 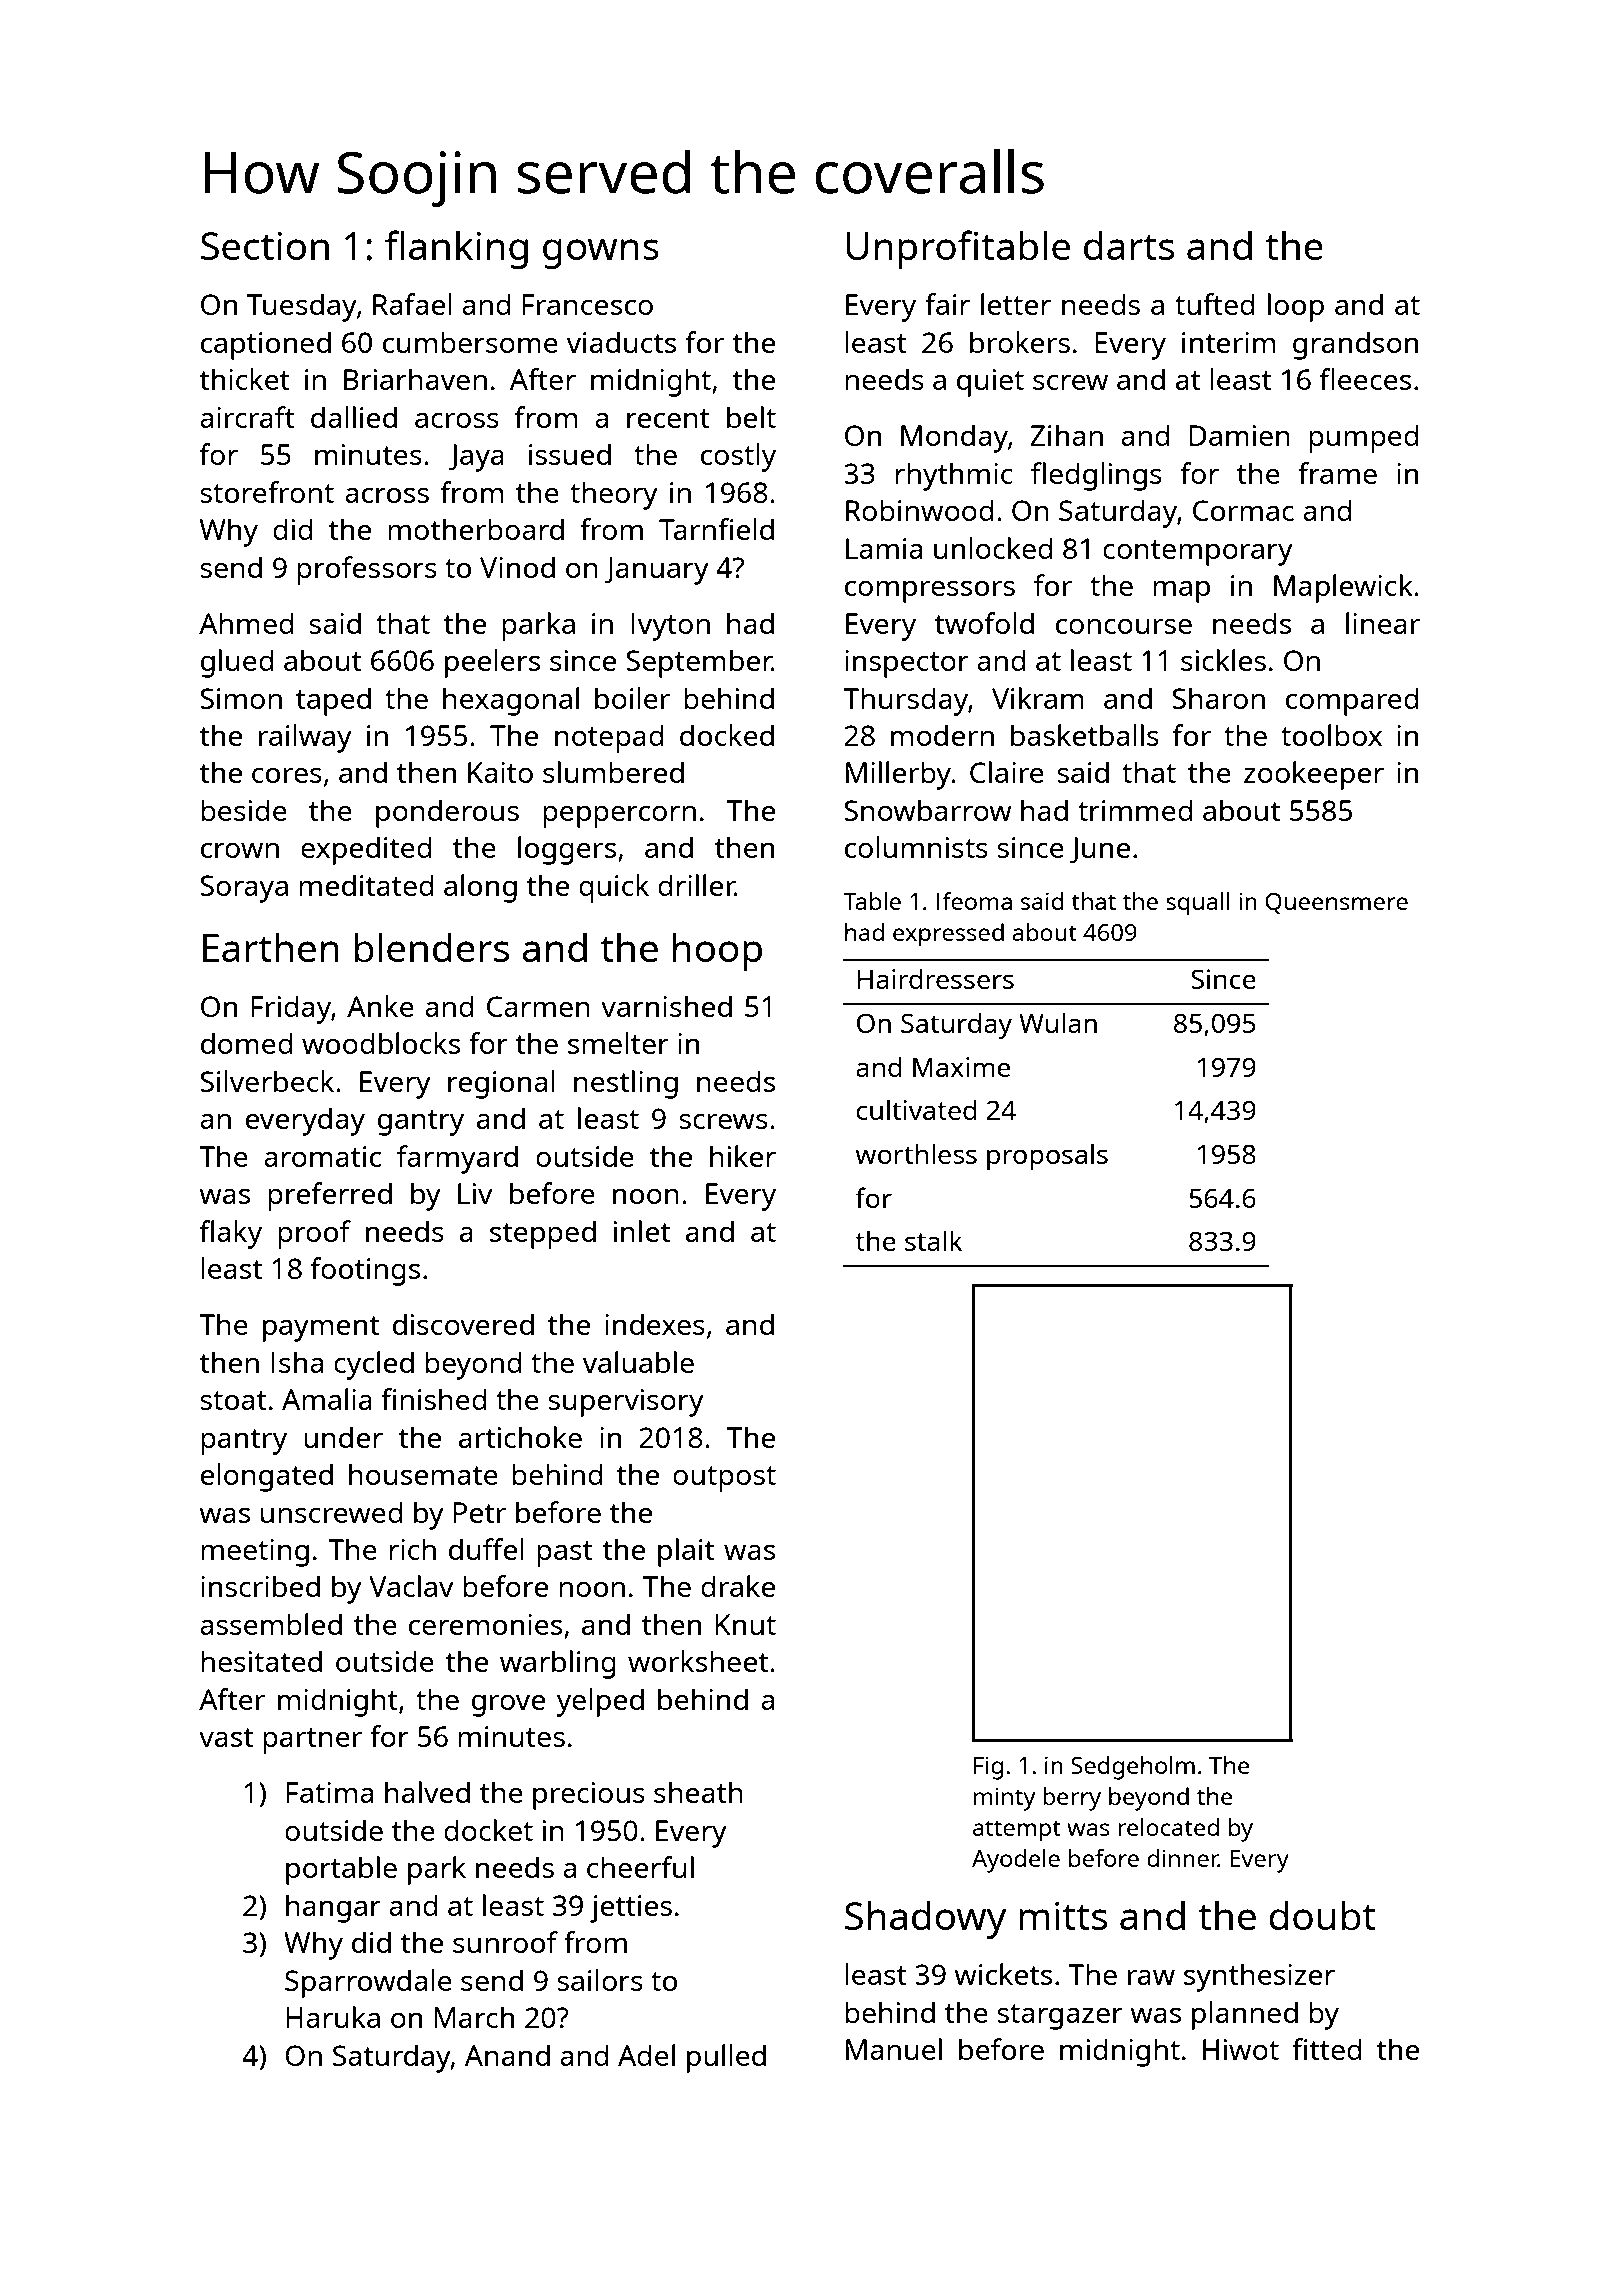 What do you see at coordinates (1241, 2049) in the screenshot?
I see `Hiwot` at bounding box center [1241, 2049].
